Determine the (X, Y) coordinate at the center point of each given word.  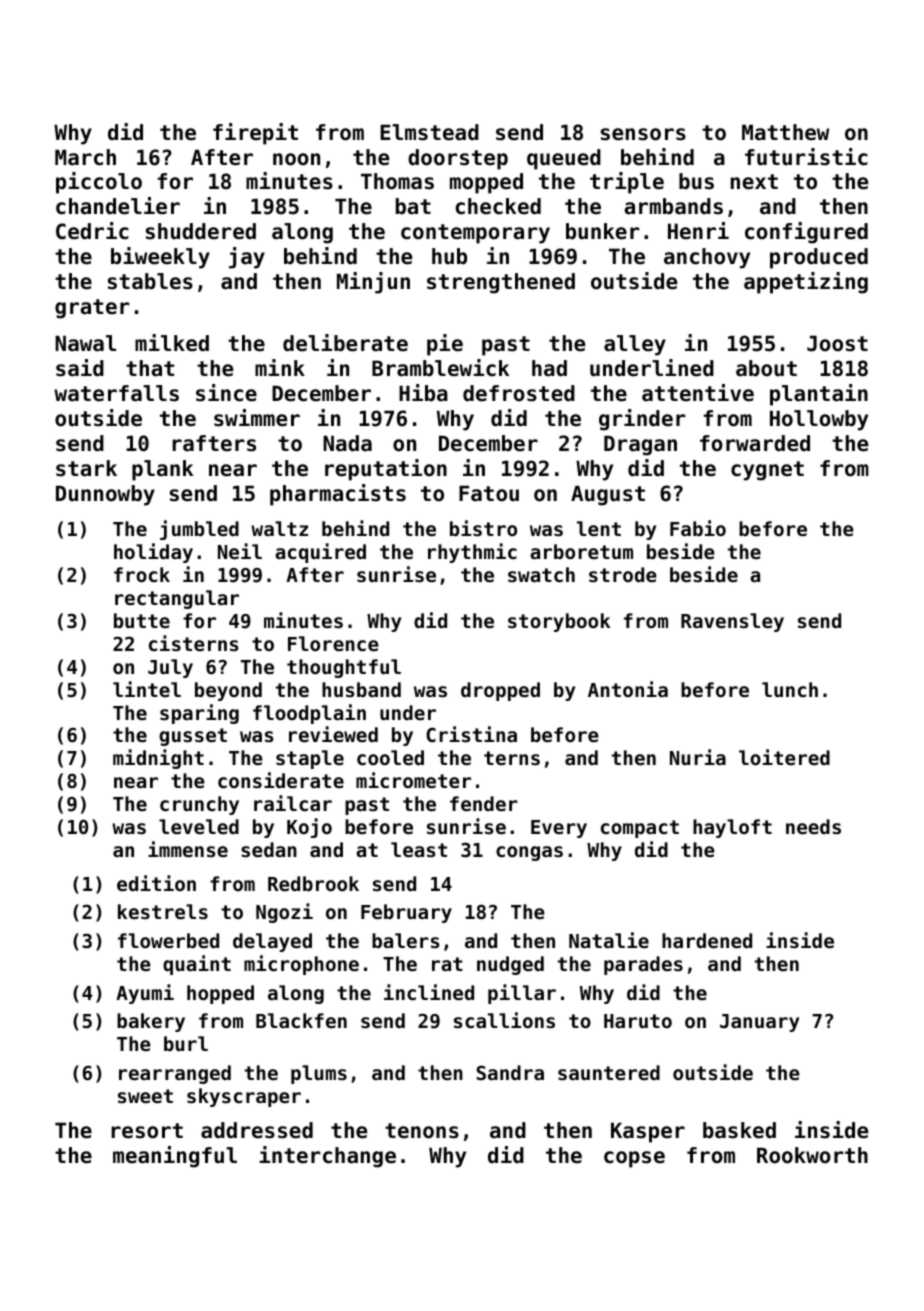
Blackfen (301, 1020)
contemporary (475, 234)
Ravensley (732, 622)
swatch (541, 575)
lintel (147, 689)
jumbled (199, 530)
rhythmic (472, 553)
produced (819, 258)
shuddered (201, 231)
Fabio (698, 528)
